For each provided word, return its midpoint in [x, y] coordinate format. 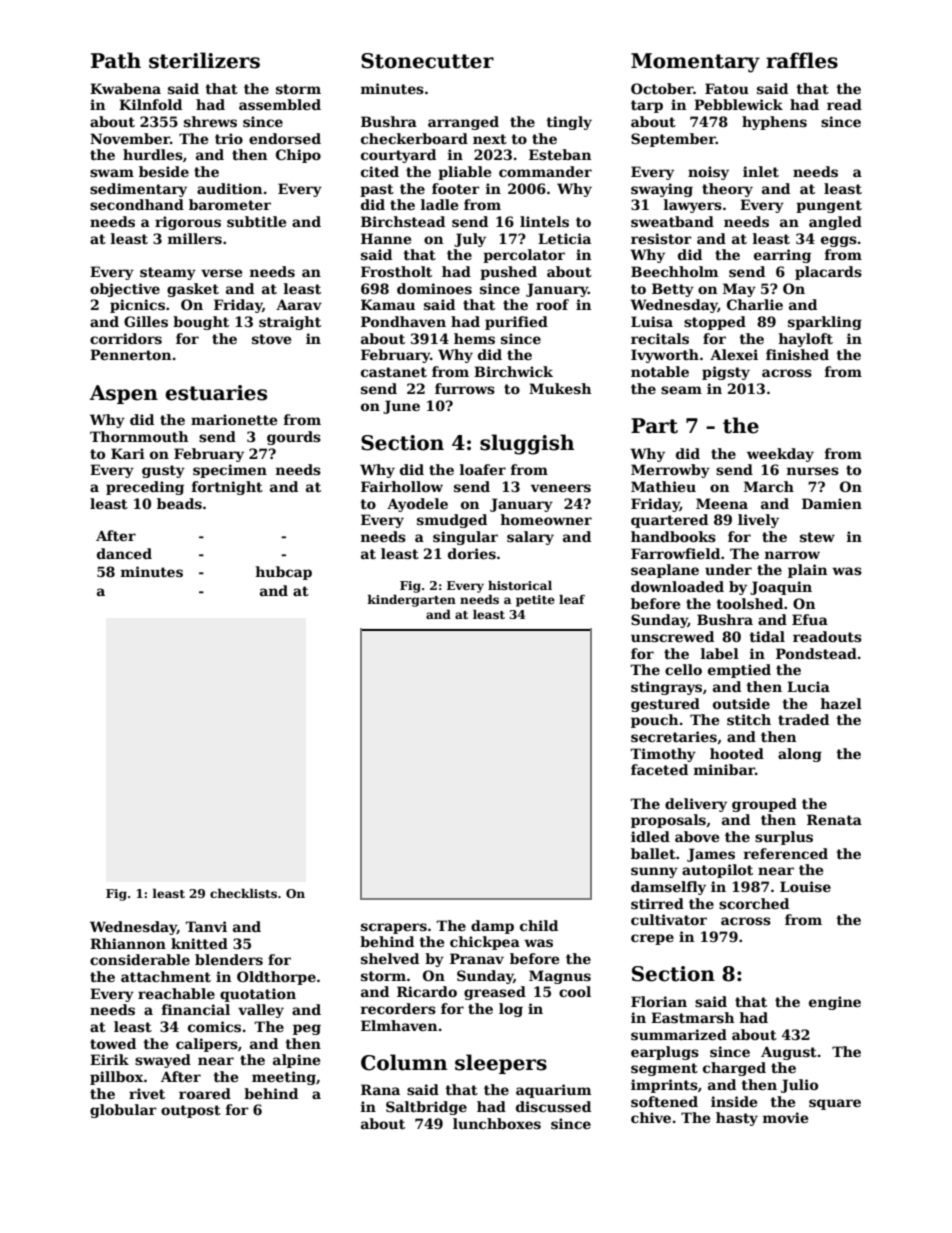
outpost [191, 1111]
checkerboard [414, 138]
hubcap [284, 573]
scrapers [394, 928]
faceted [659, 769]
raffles [802, 60]
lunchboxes [497, 1123]
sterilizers [204, 60]
